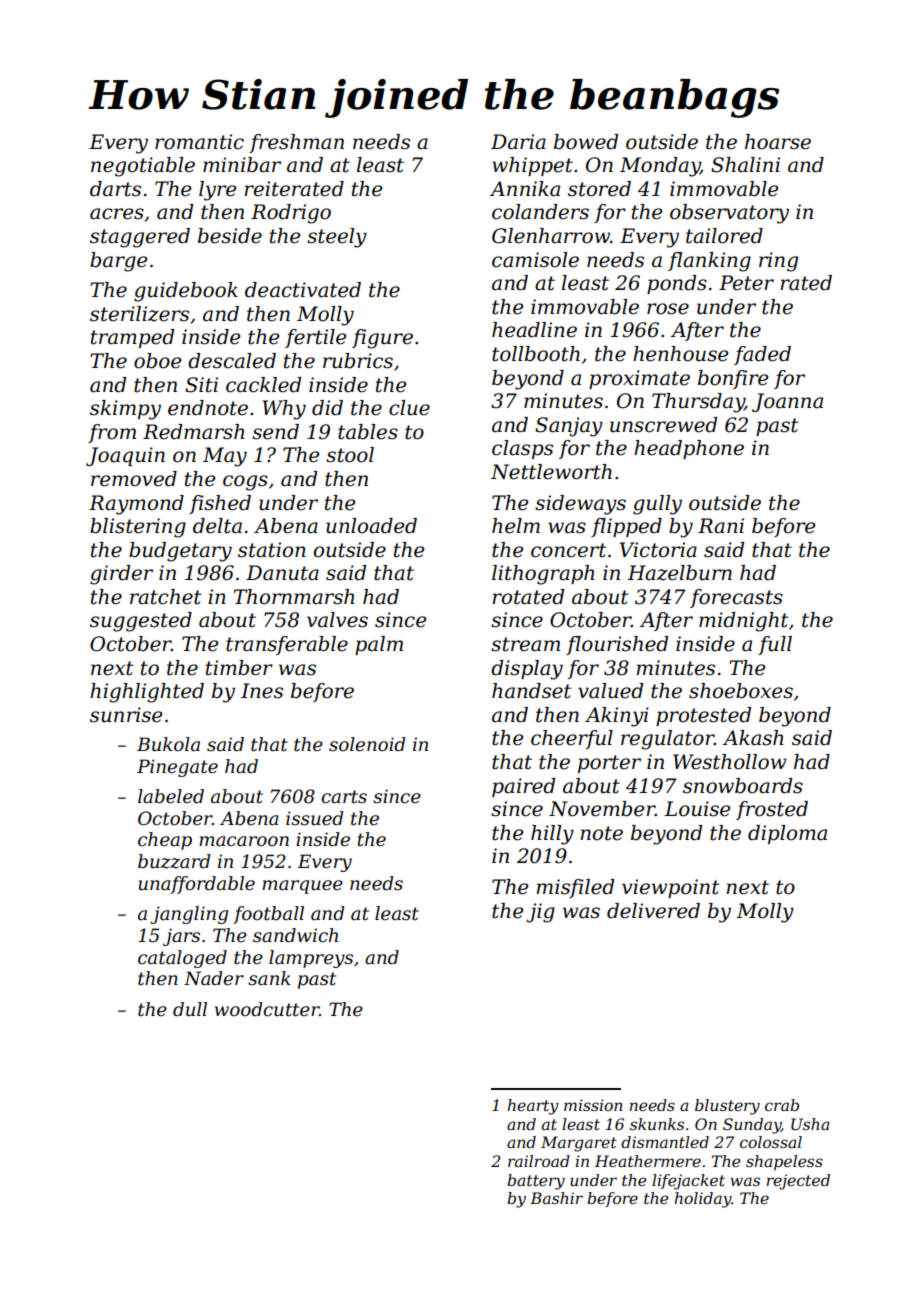 This page has height=1311, width=924. What do you see at coordinates (181, 937) in the page?
I see `jars` at bounding box center [181, 937].
